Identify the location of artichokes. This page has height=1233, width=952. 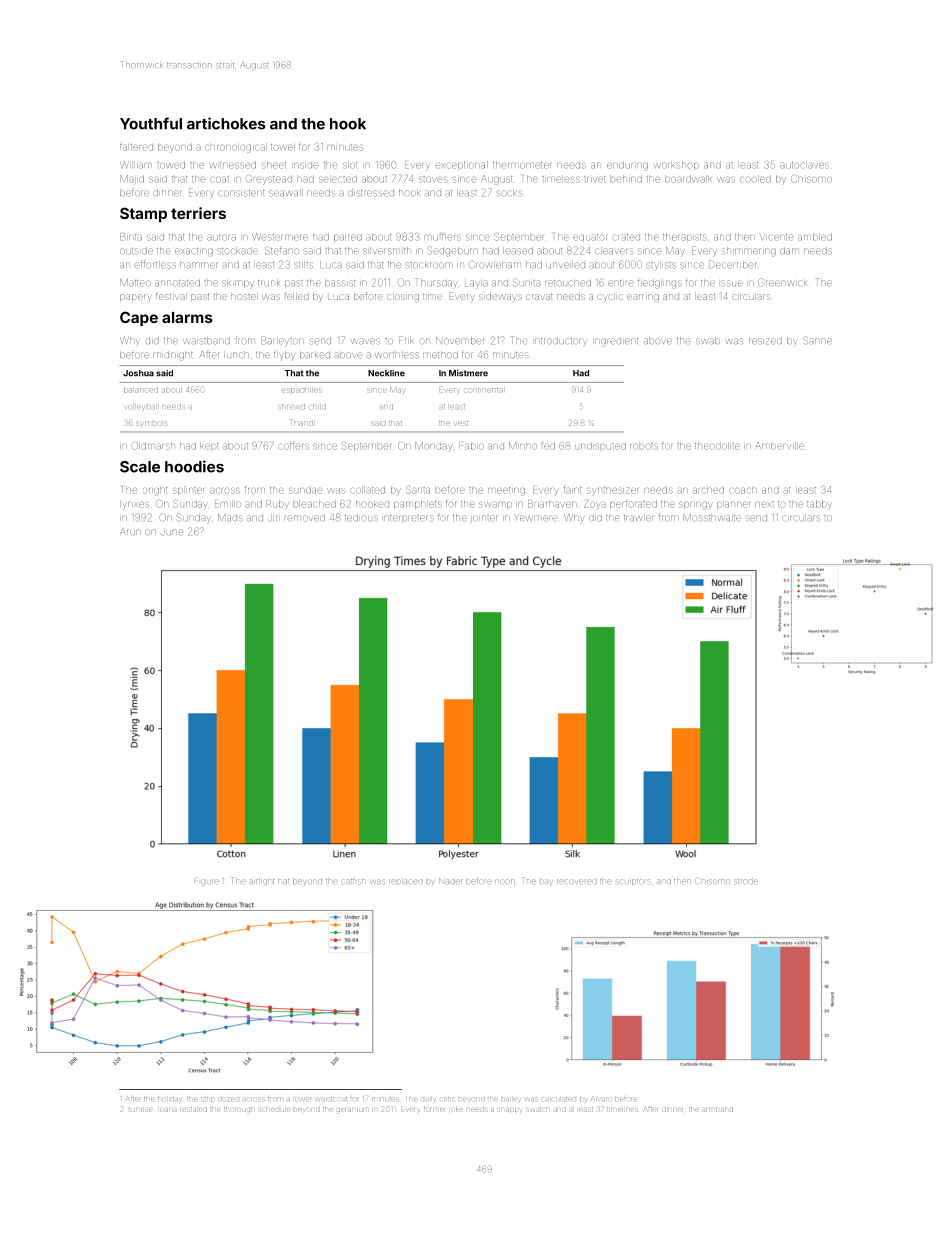
(226, 123).
